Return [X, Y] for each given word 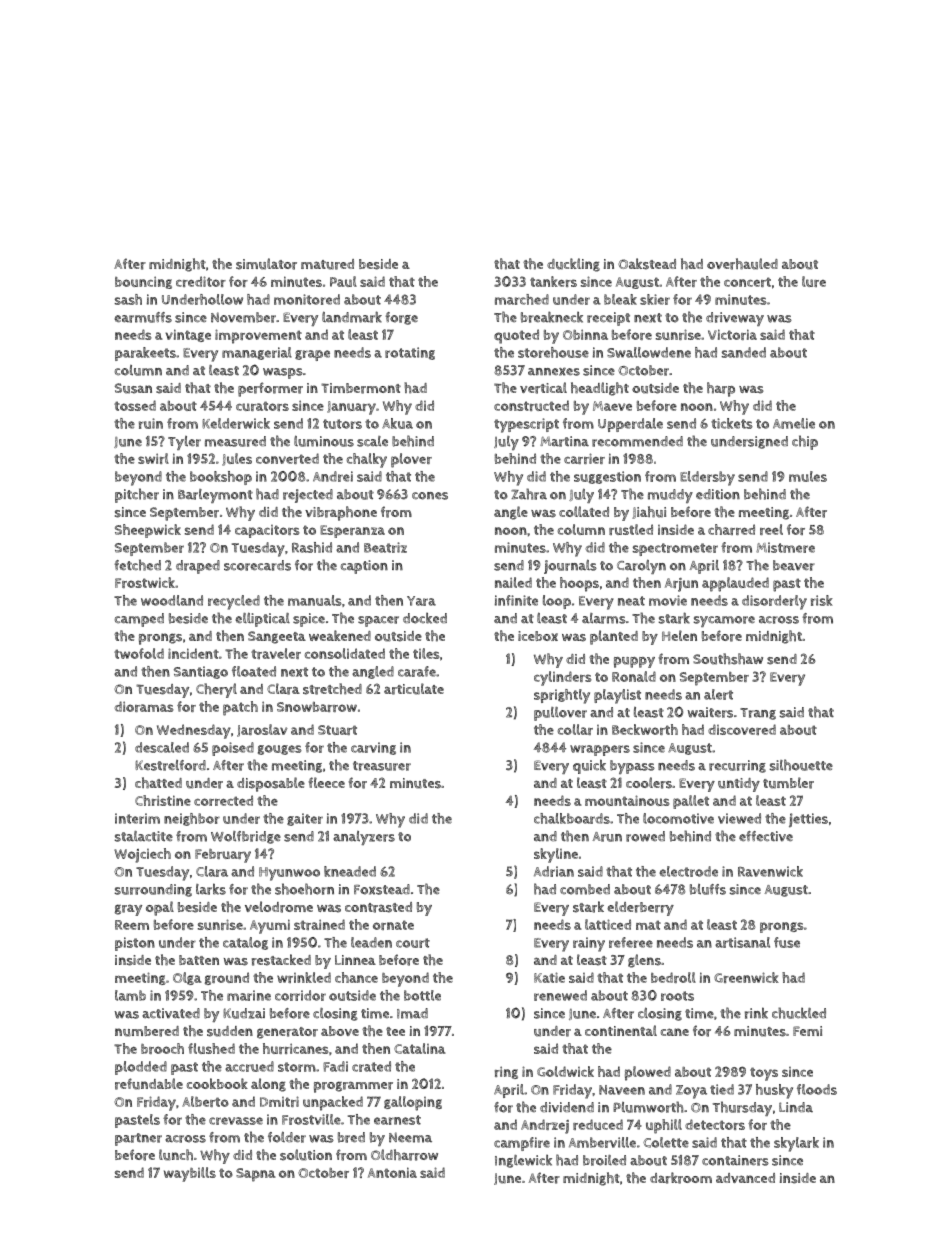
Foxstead [382, 889]
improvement [258, 336]
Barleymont [215, 496]
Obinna [585, 334]
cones [430, 496]
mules [808, 476]
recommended [637, 441]
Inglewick [523, 1161]
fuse [787, 942]
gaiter [305, 819]
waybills [190, 1174]
